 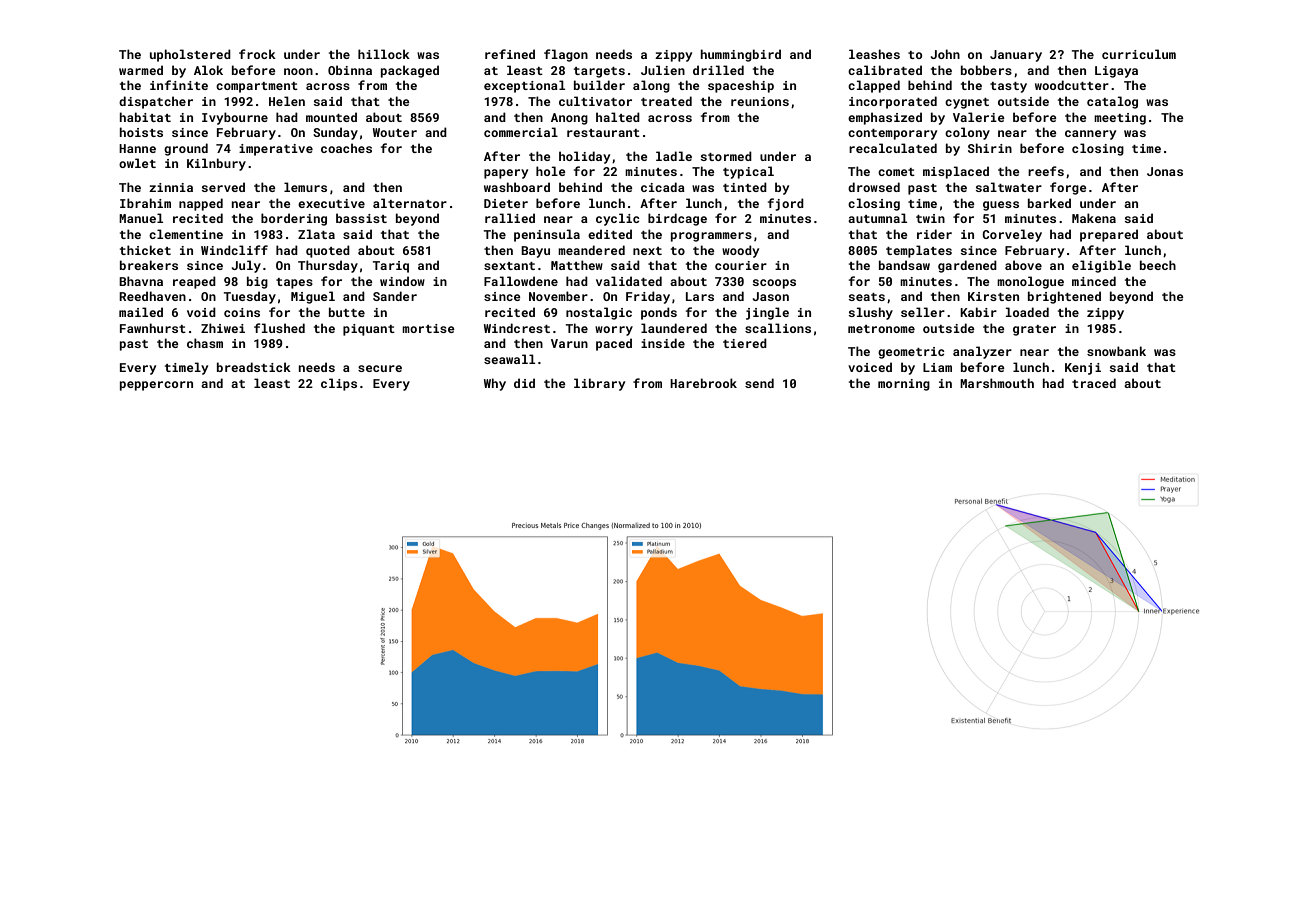 I want to click on treated, so click(x=666, y=101).
